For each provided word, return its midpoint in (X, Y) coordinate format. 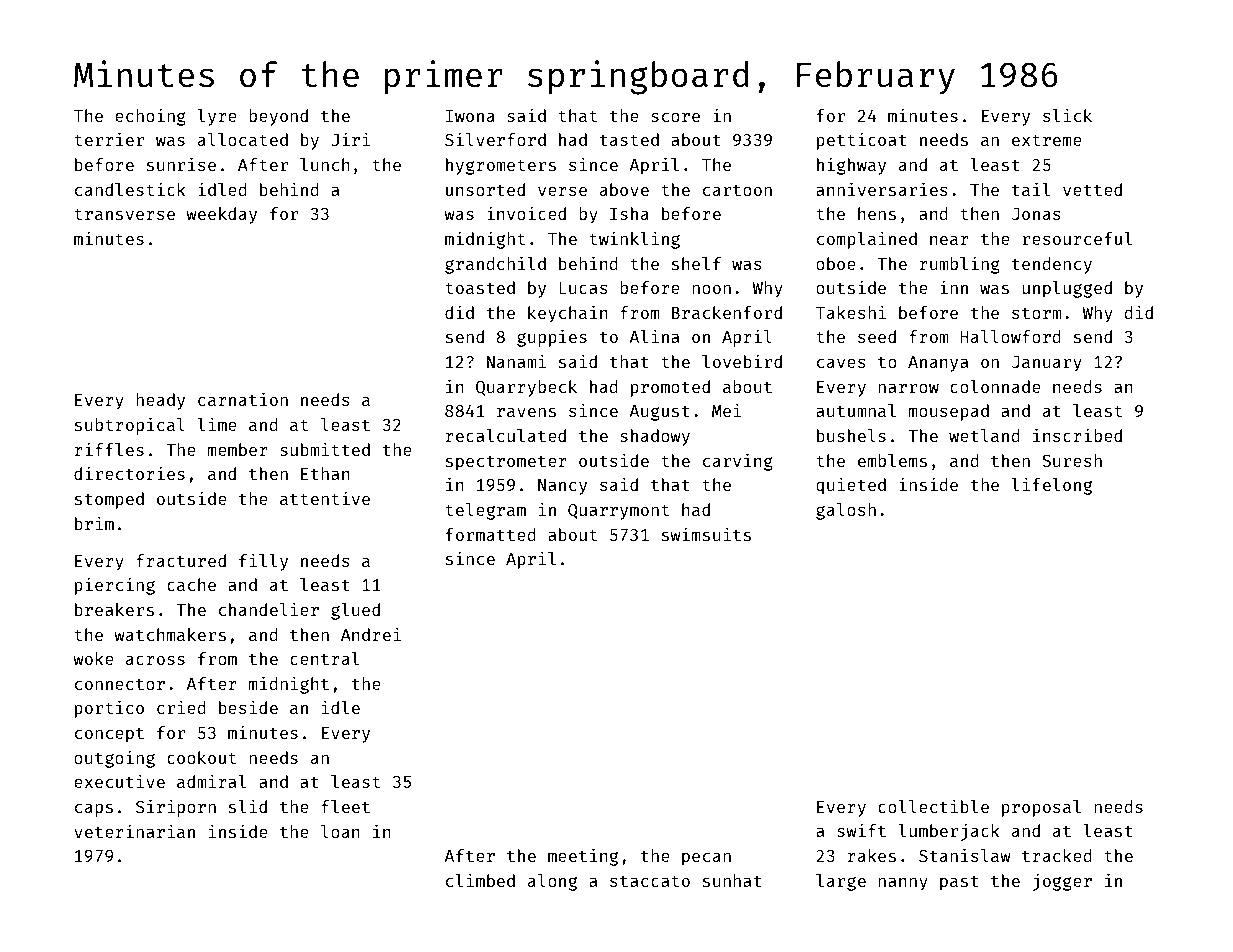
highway (851, 166)
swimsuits (706, 534)
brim (94, 523)
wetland (984, 435)
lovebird (742, 361)
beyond (278, 117)
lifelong (1051, 486)
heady (160, 401)
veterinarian (134, 831)
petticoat (862, 141)
